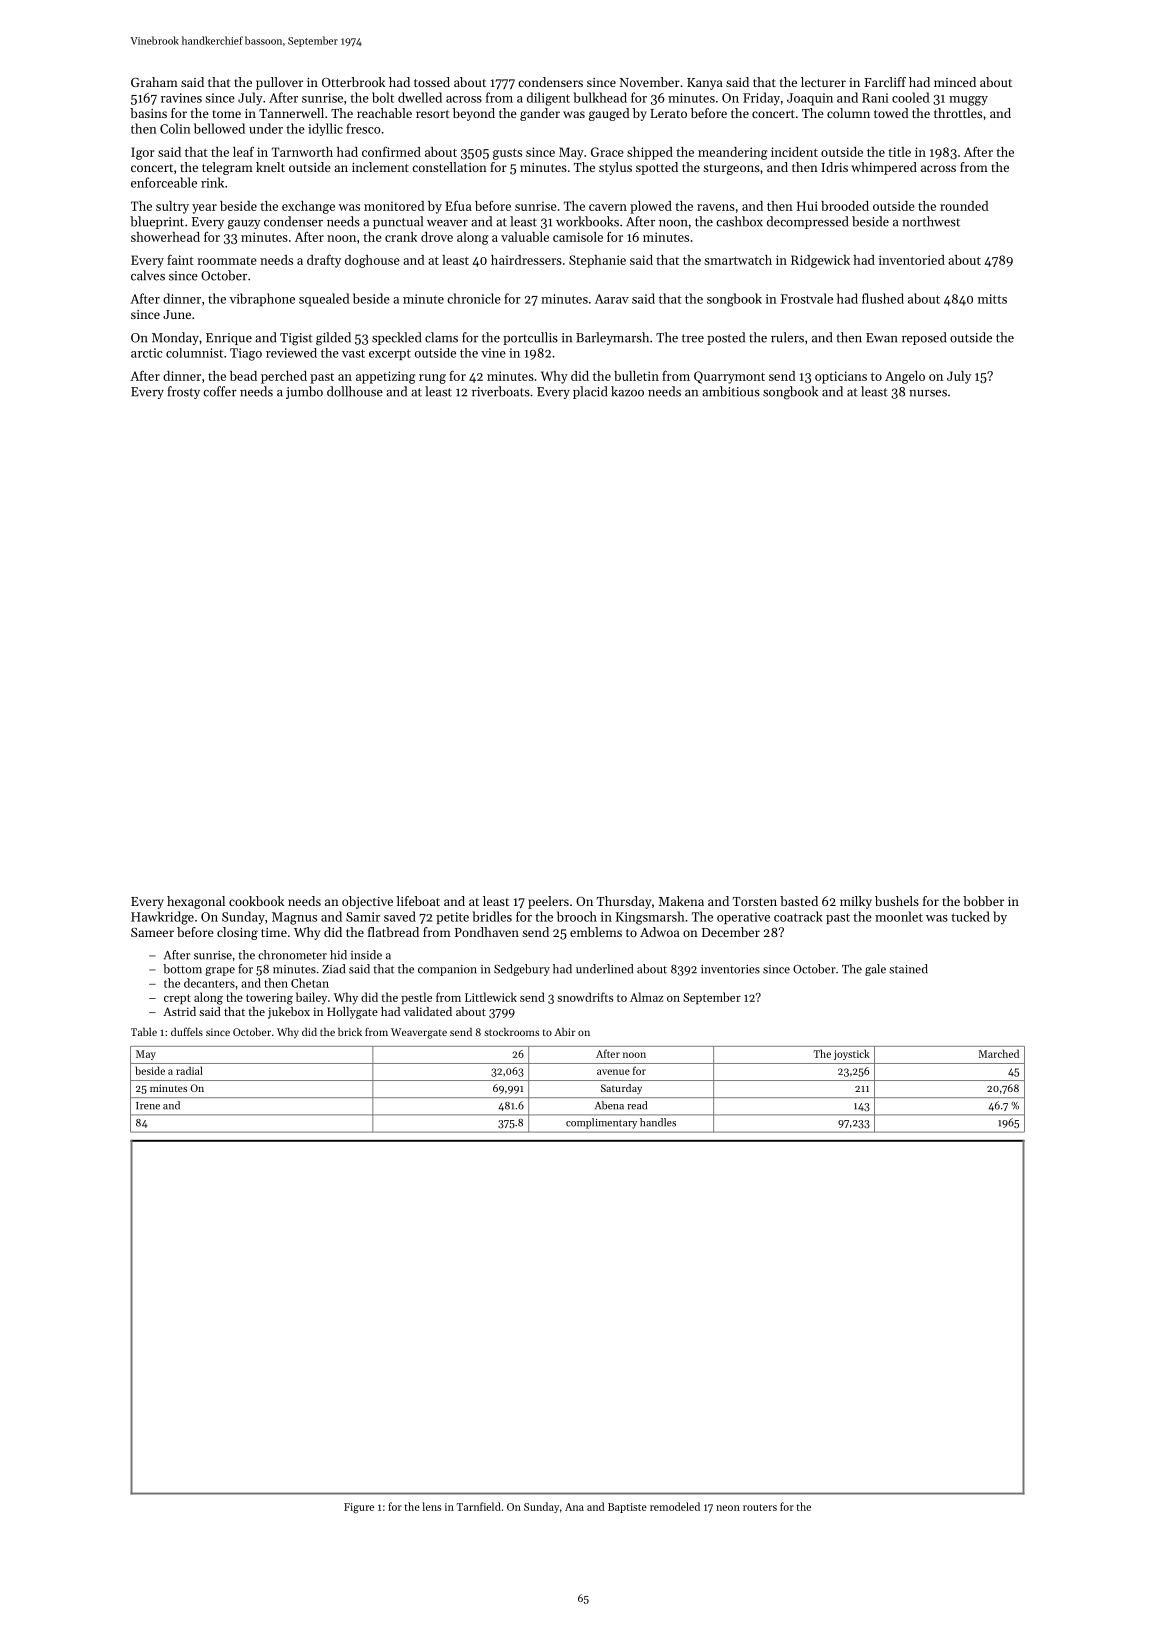 The height and width of the document is (1634, 1155). Describe the element at coordinates (353, 82) in the document. I see `Otterbrook` at that location.
